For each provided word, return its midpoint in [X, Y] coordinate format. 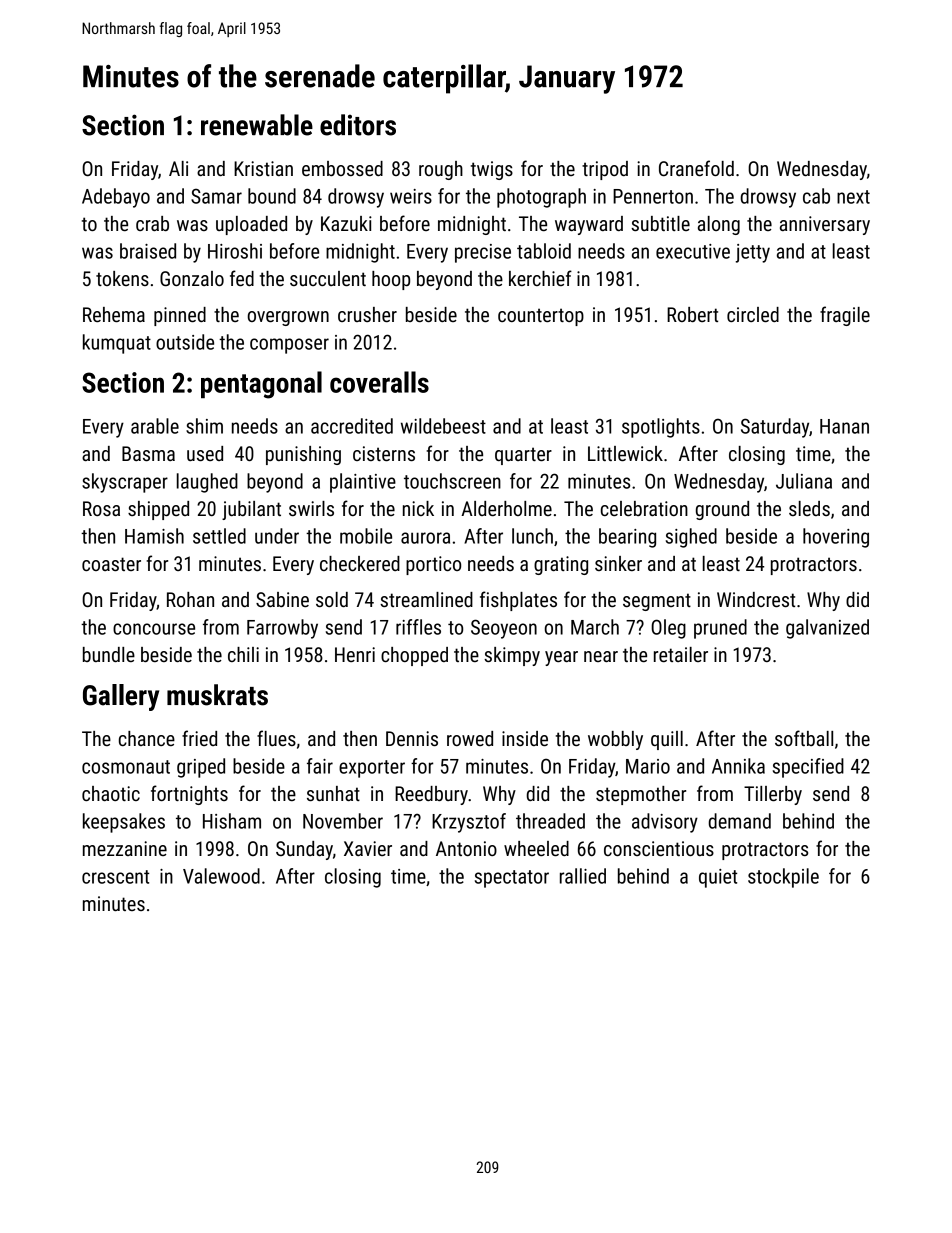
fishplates [518, 601]
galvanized [827, 629]
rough [441, 170]
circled [753, 314]
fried [199, 738]
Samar [216, 196]
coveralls [379, 382]
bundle [109, 654]
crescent [115, 877]
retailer [681, 654]
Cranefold [696, 168]
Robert [692, 314]
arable [155, 426]
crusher [367, 314]
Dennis [412, 738]
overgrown [288, 318]
